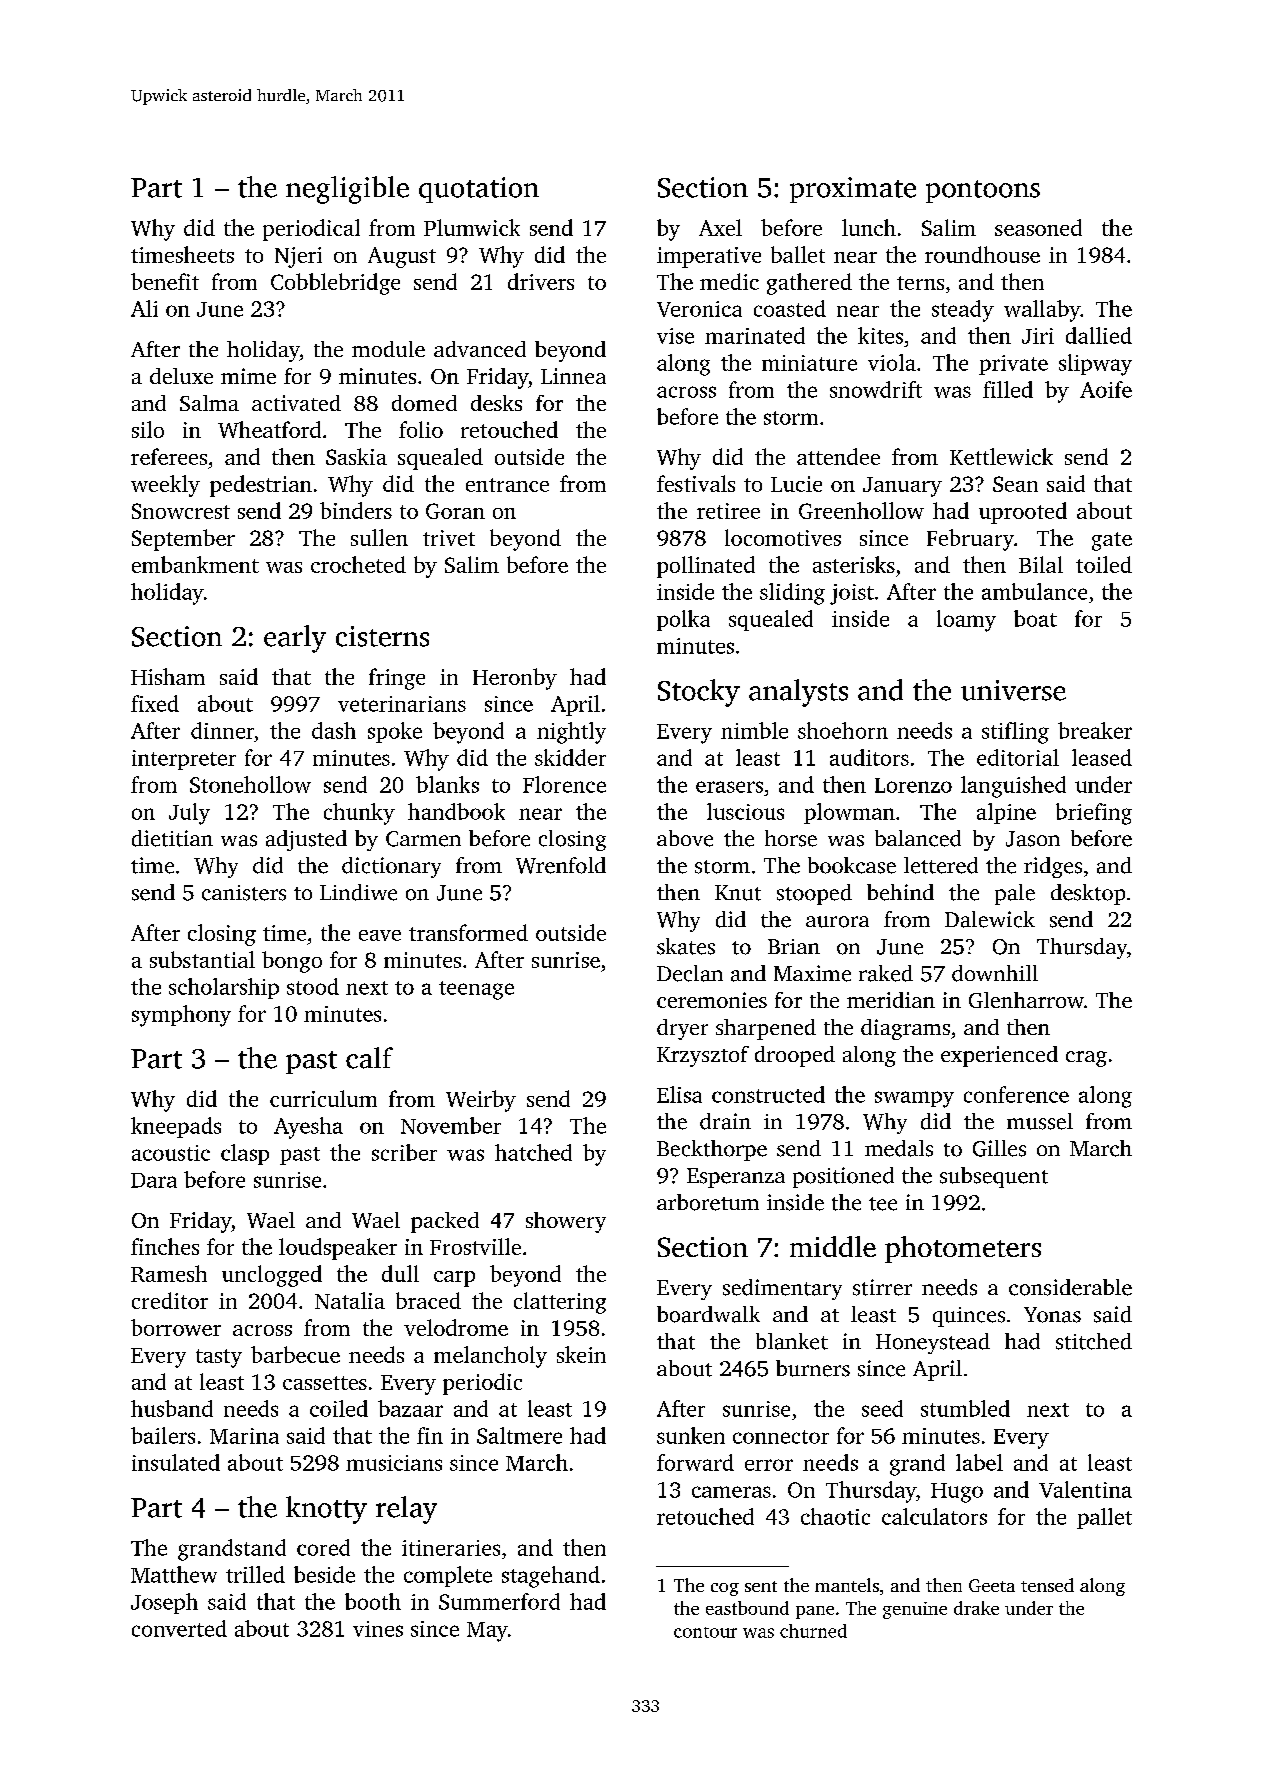 This image has height=1786, width=1263. I want to click on genuine, so click(915, 1610).
